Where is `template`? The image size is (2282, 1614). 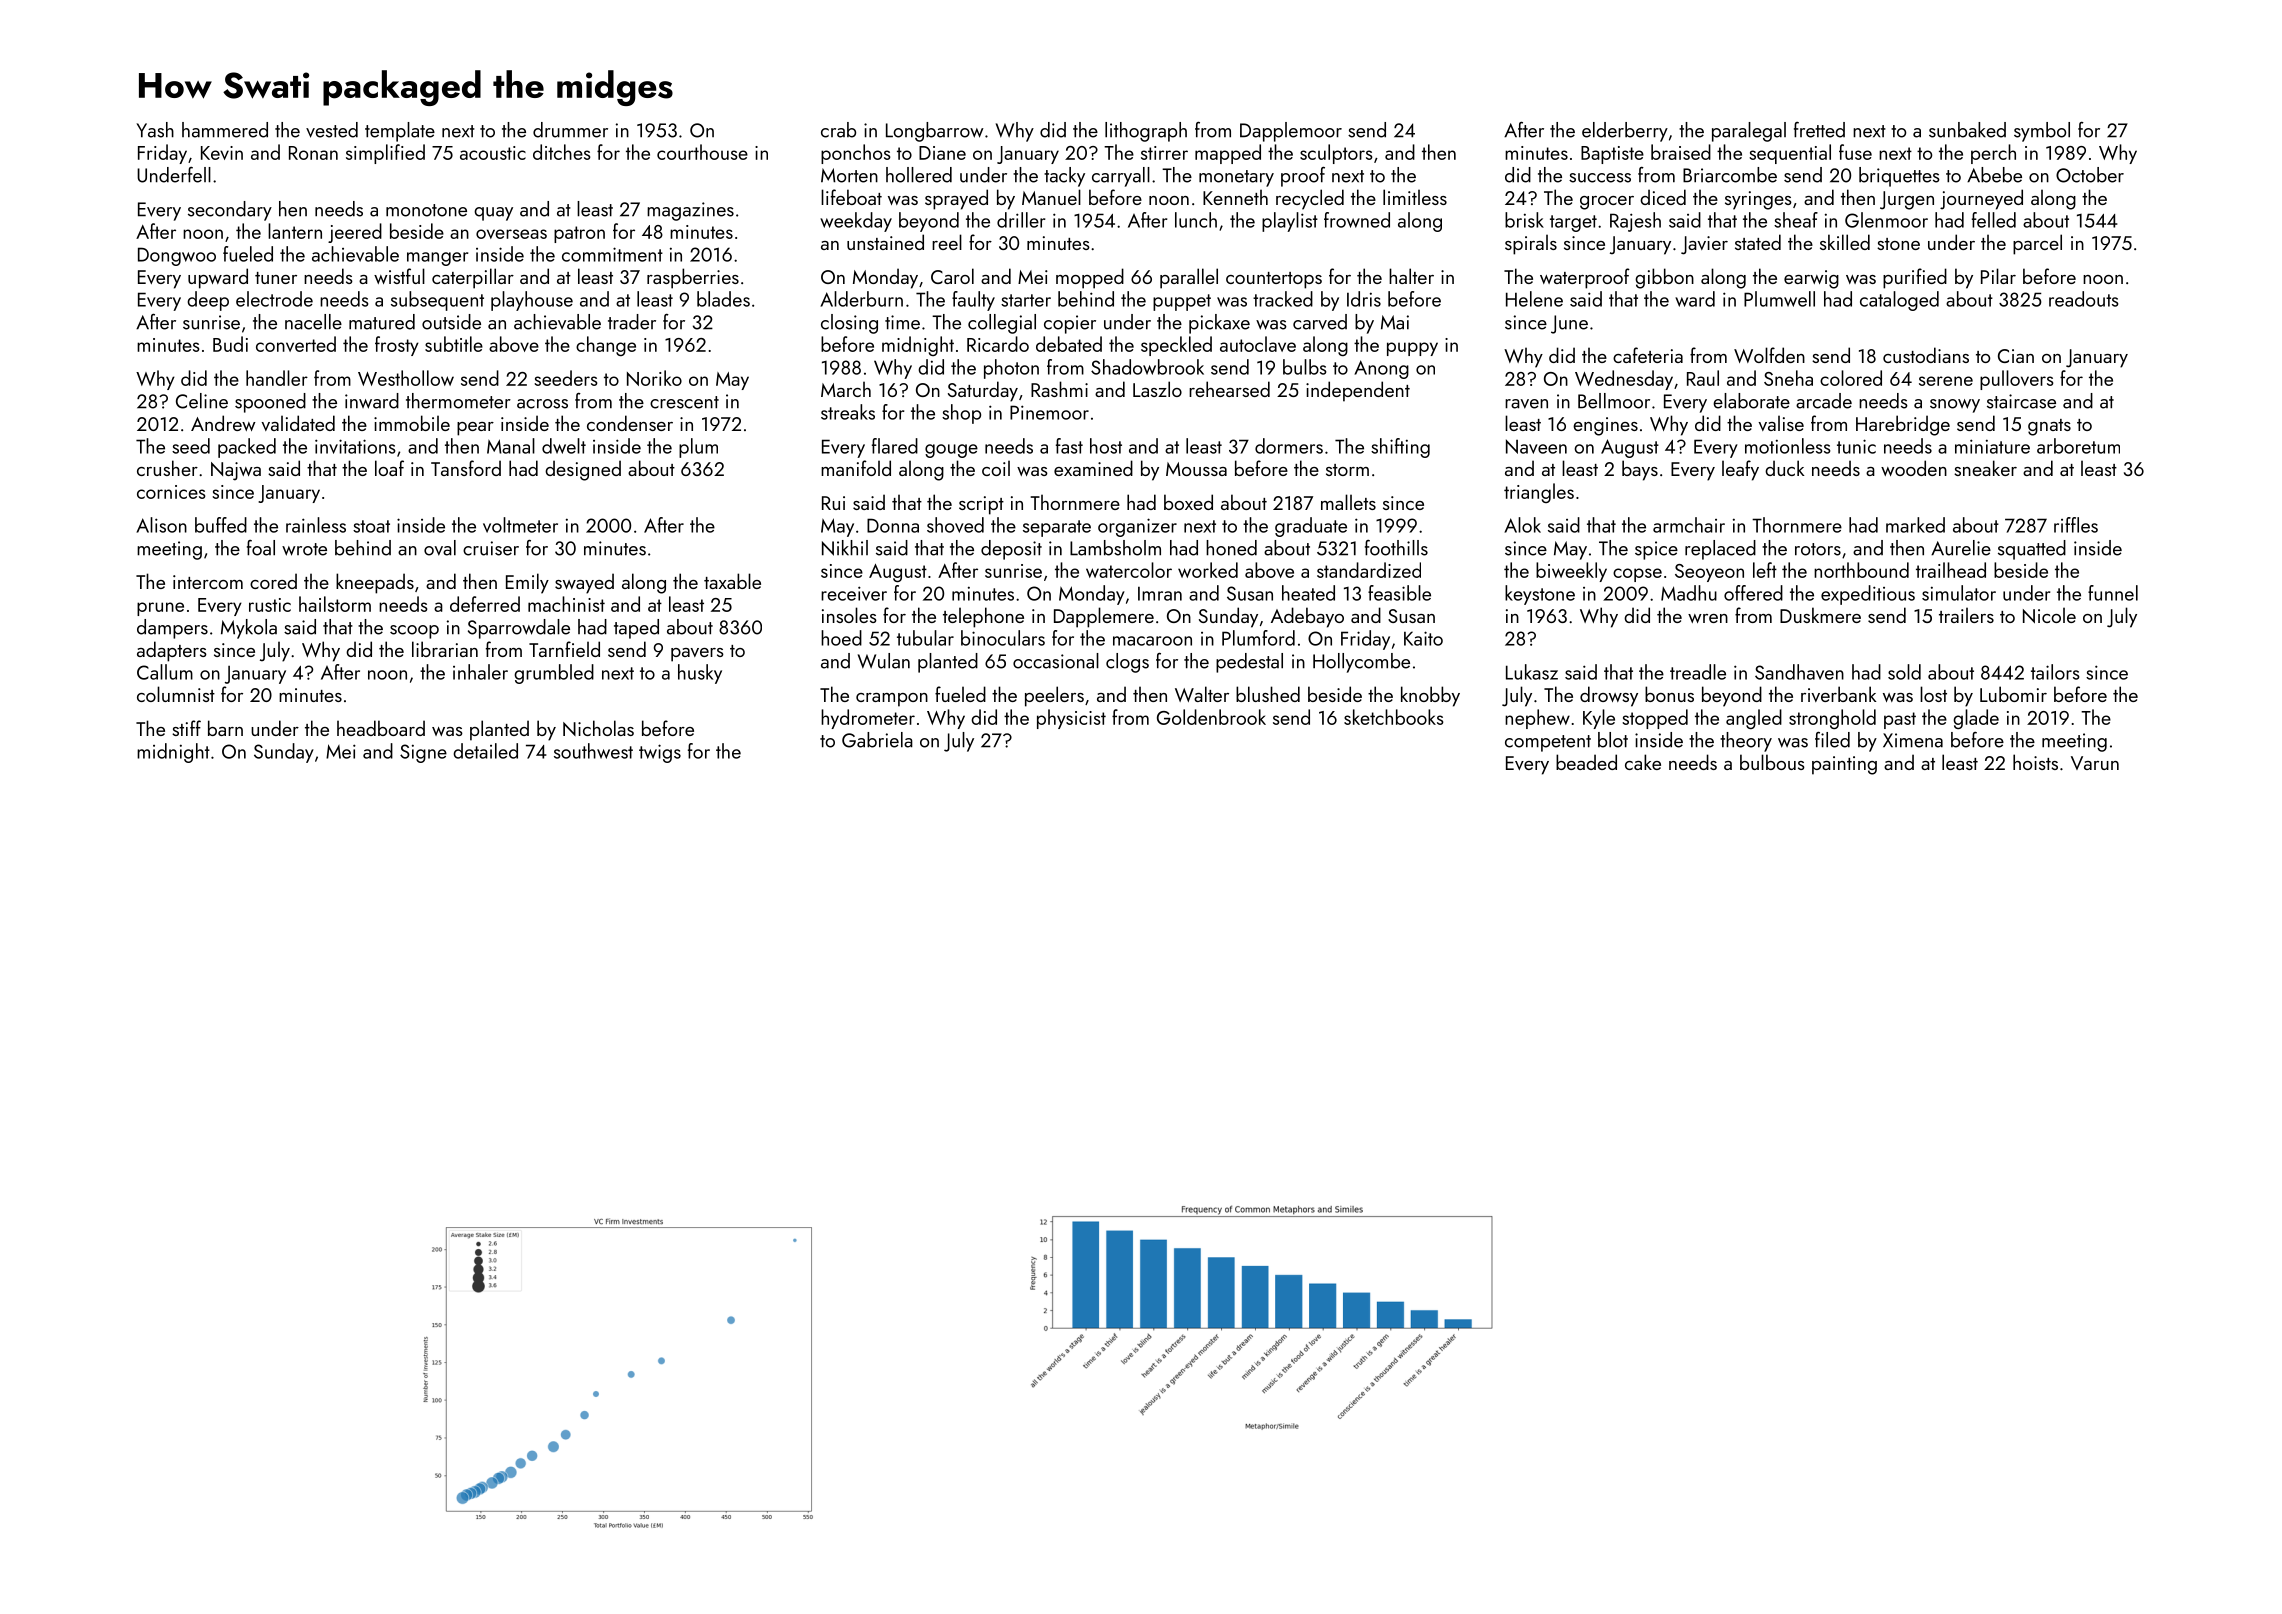 template is located at coordinates (400, 132).
